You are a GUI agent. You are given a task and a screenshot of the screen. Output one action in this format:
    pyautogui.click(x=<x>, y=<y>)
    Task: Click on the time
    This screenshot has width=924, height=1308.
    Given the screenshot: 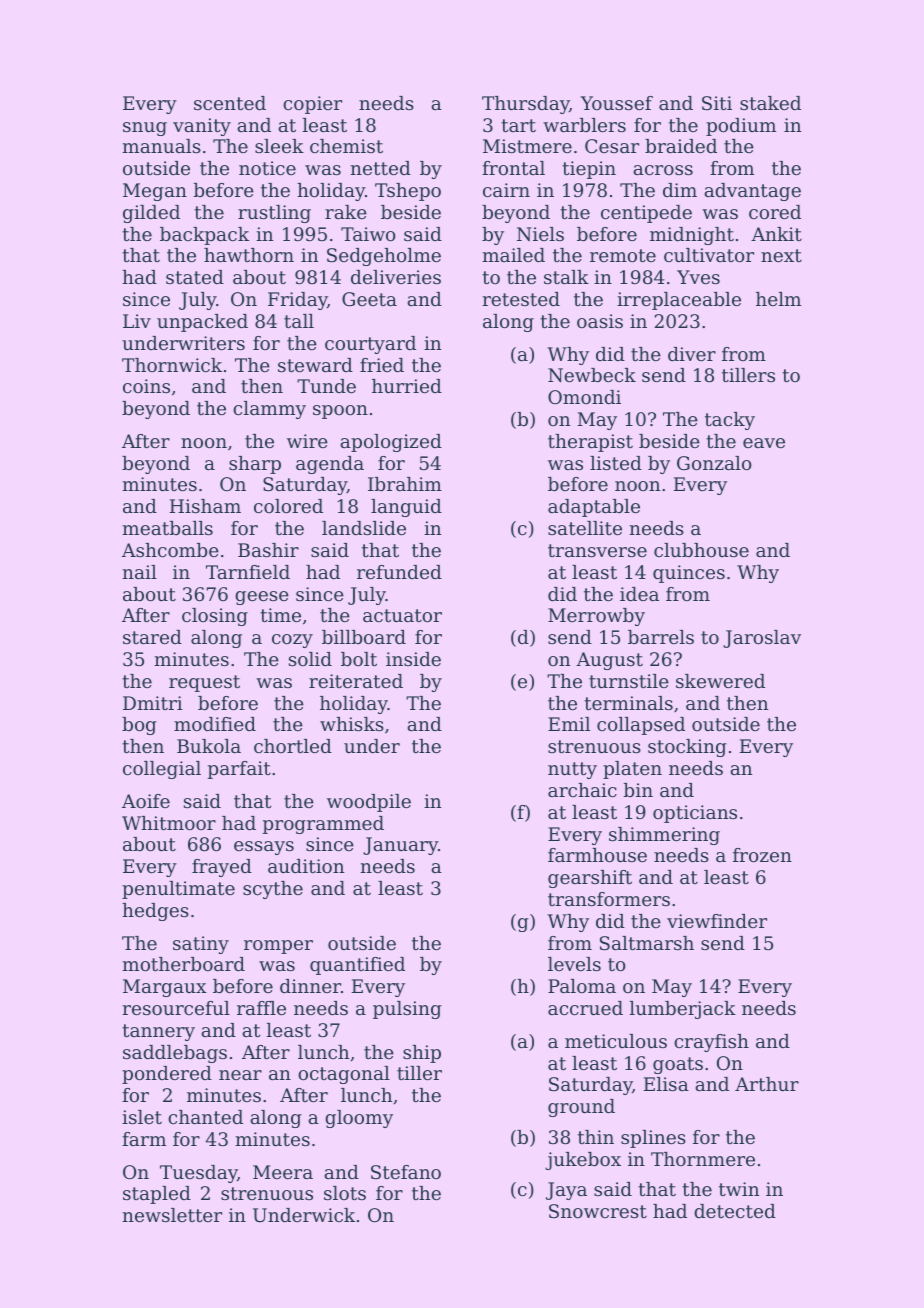 What is the action you would take?
    pyautogui.click(x=280, y=615)
